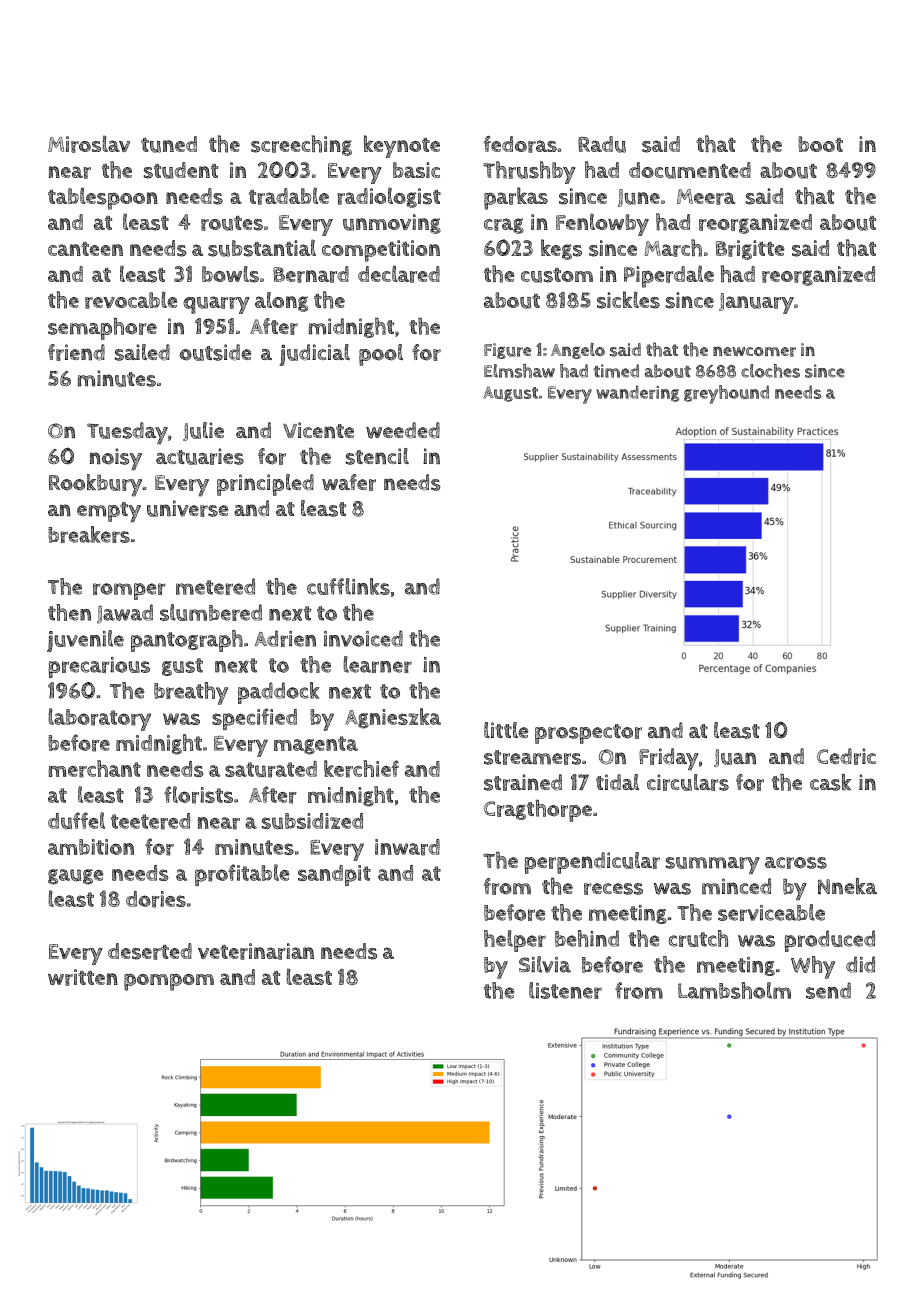  Describe the element at coordinates (215, 352) in the page. I see `outside` at that location.
